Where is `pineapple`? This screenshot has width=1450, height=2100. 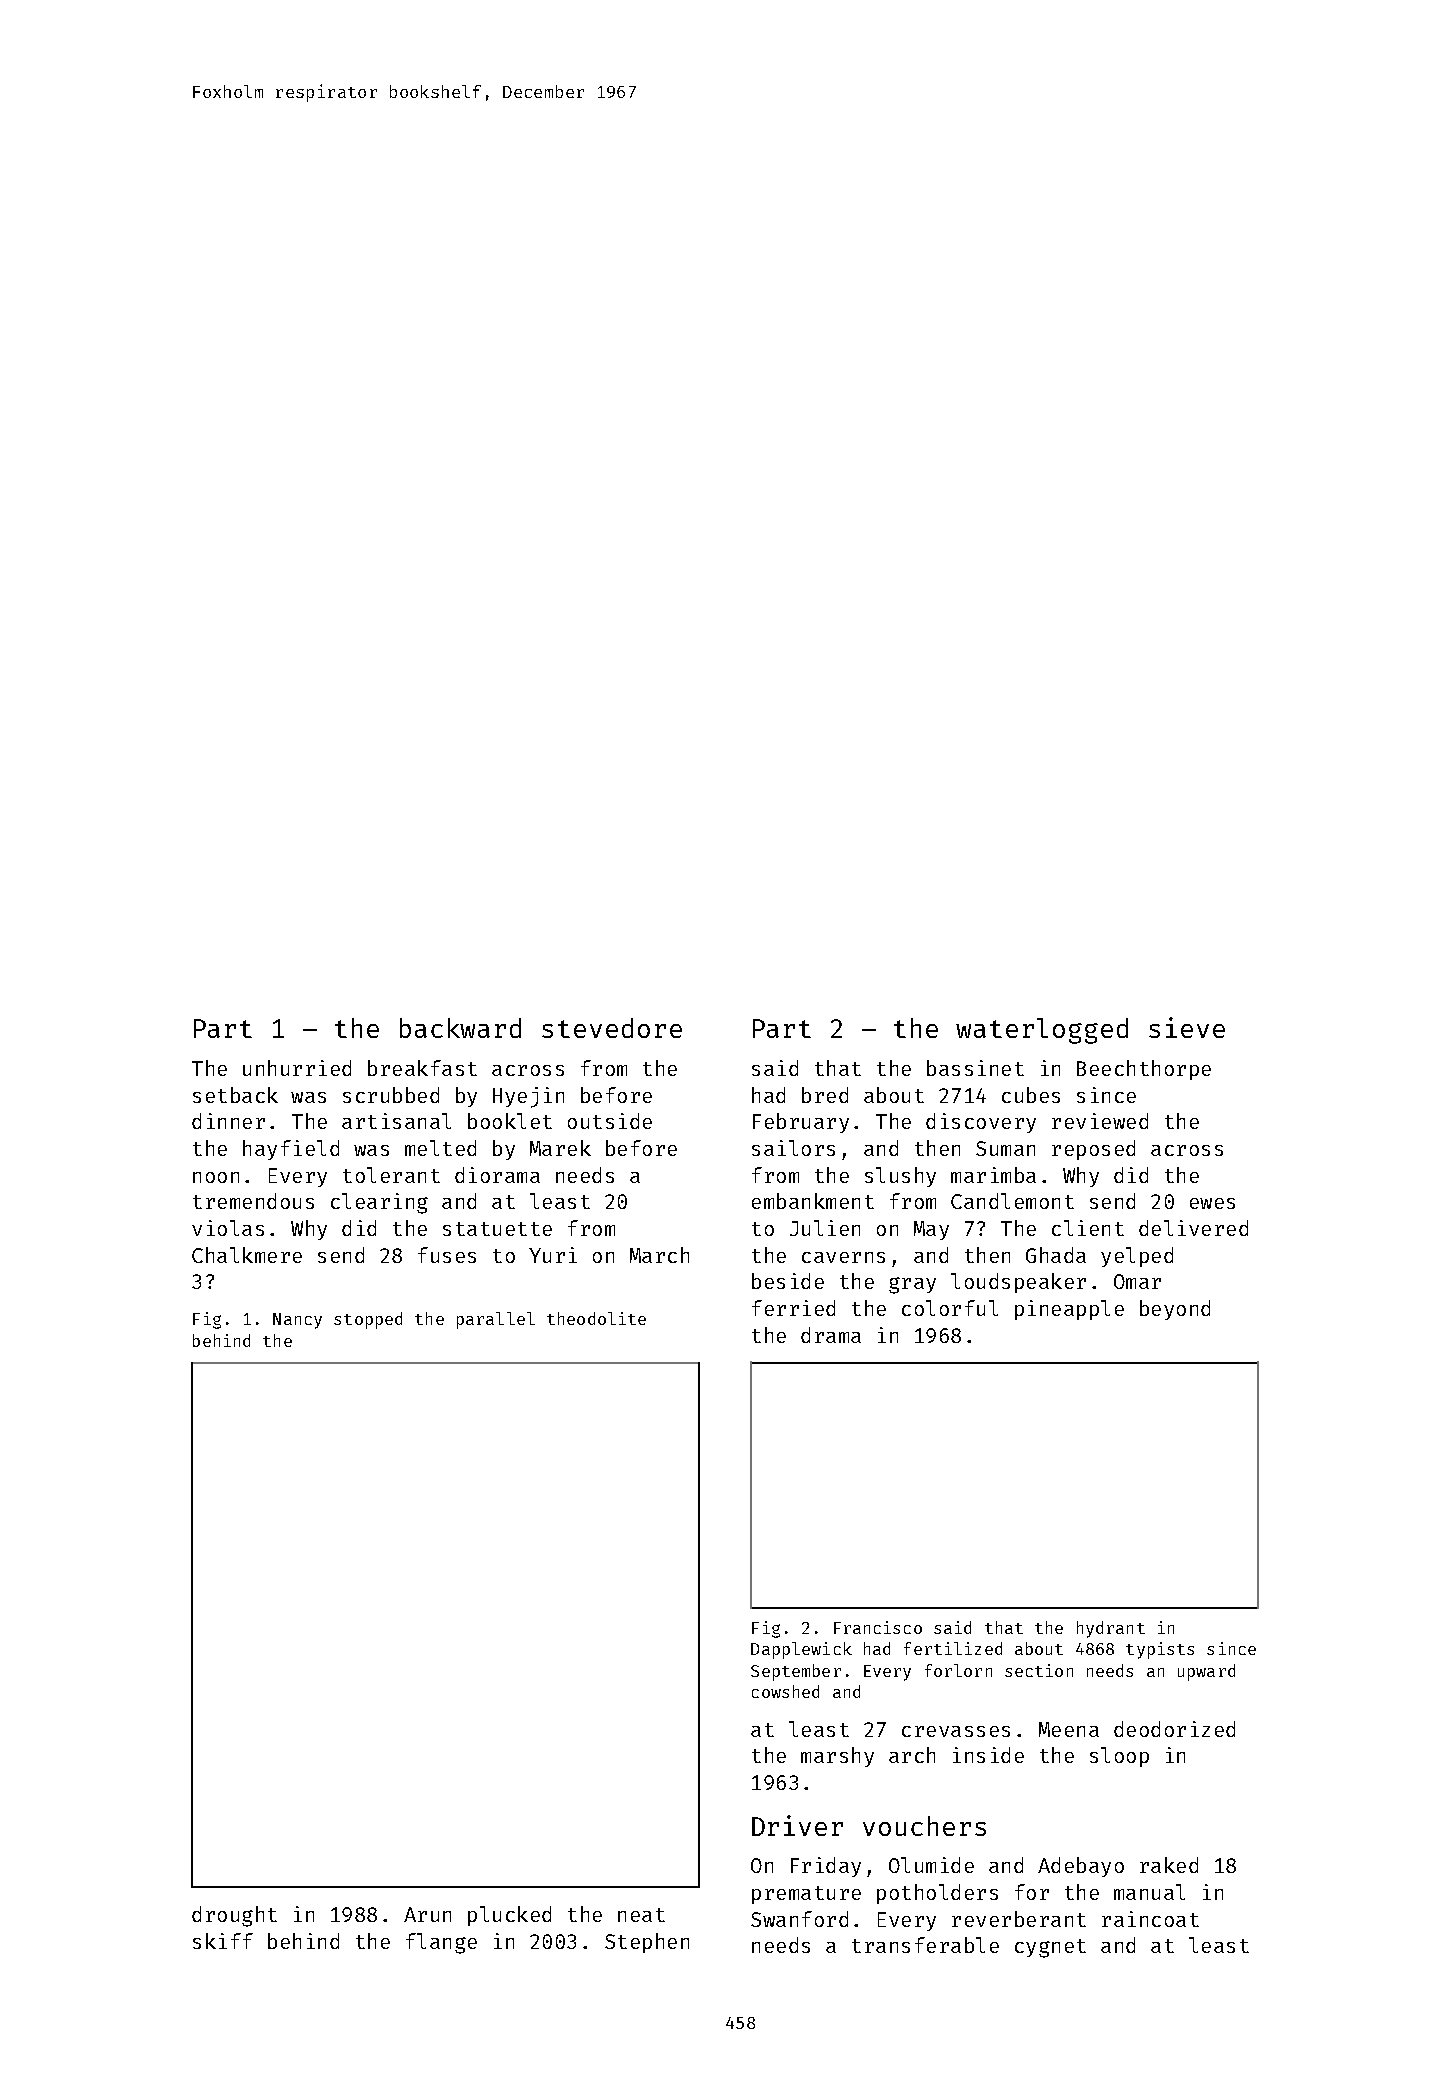
pineapple is located at coordinates (1069, 1310).
